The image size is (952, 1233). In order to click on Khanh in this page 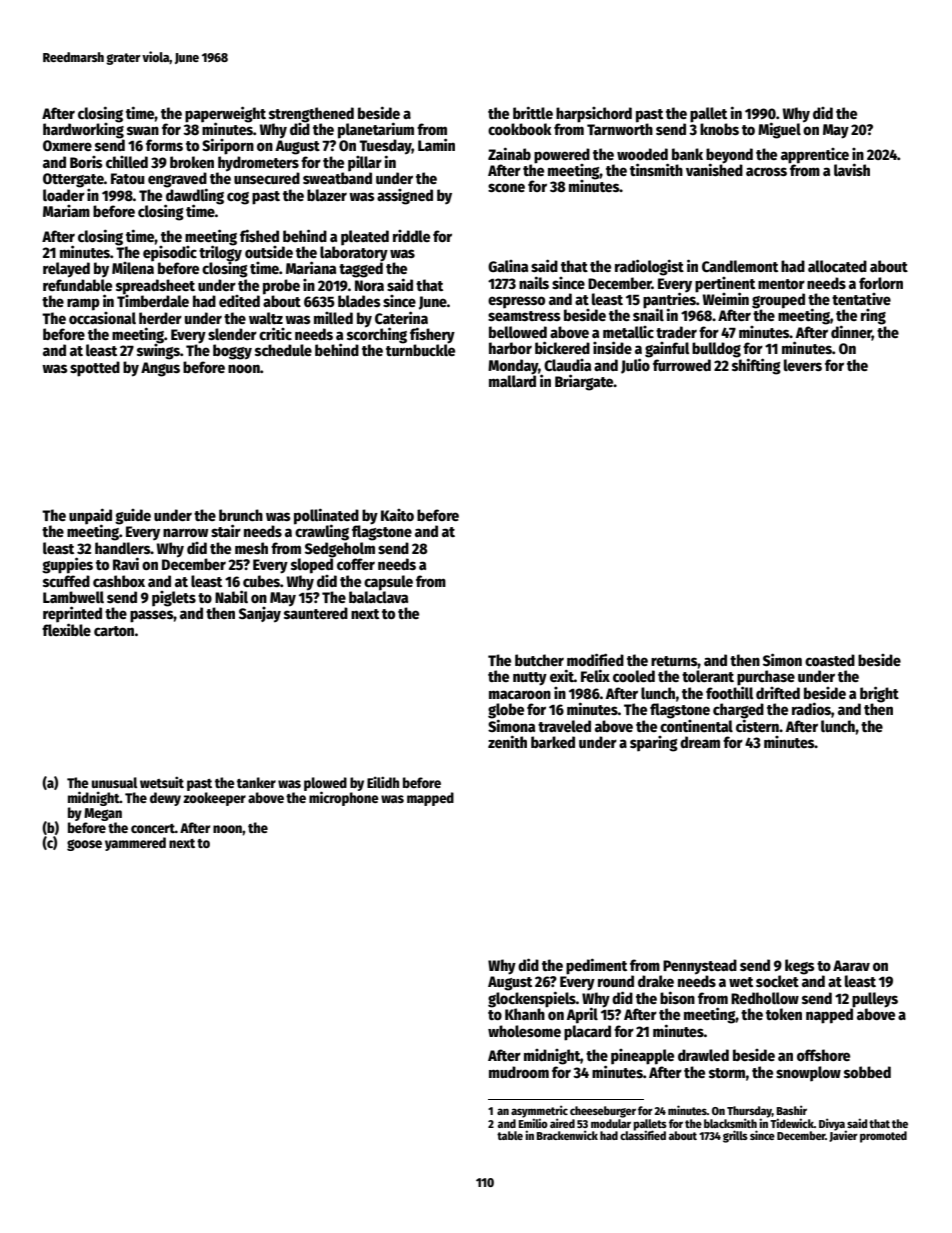, I will do `click(525, 1014)`.
